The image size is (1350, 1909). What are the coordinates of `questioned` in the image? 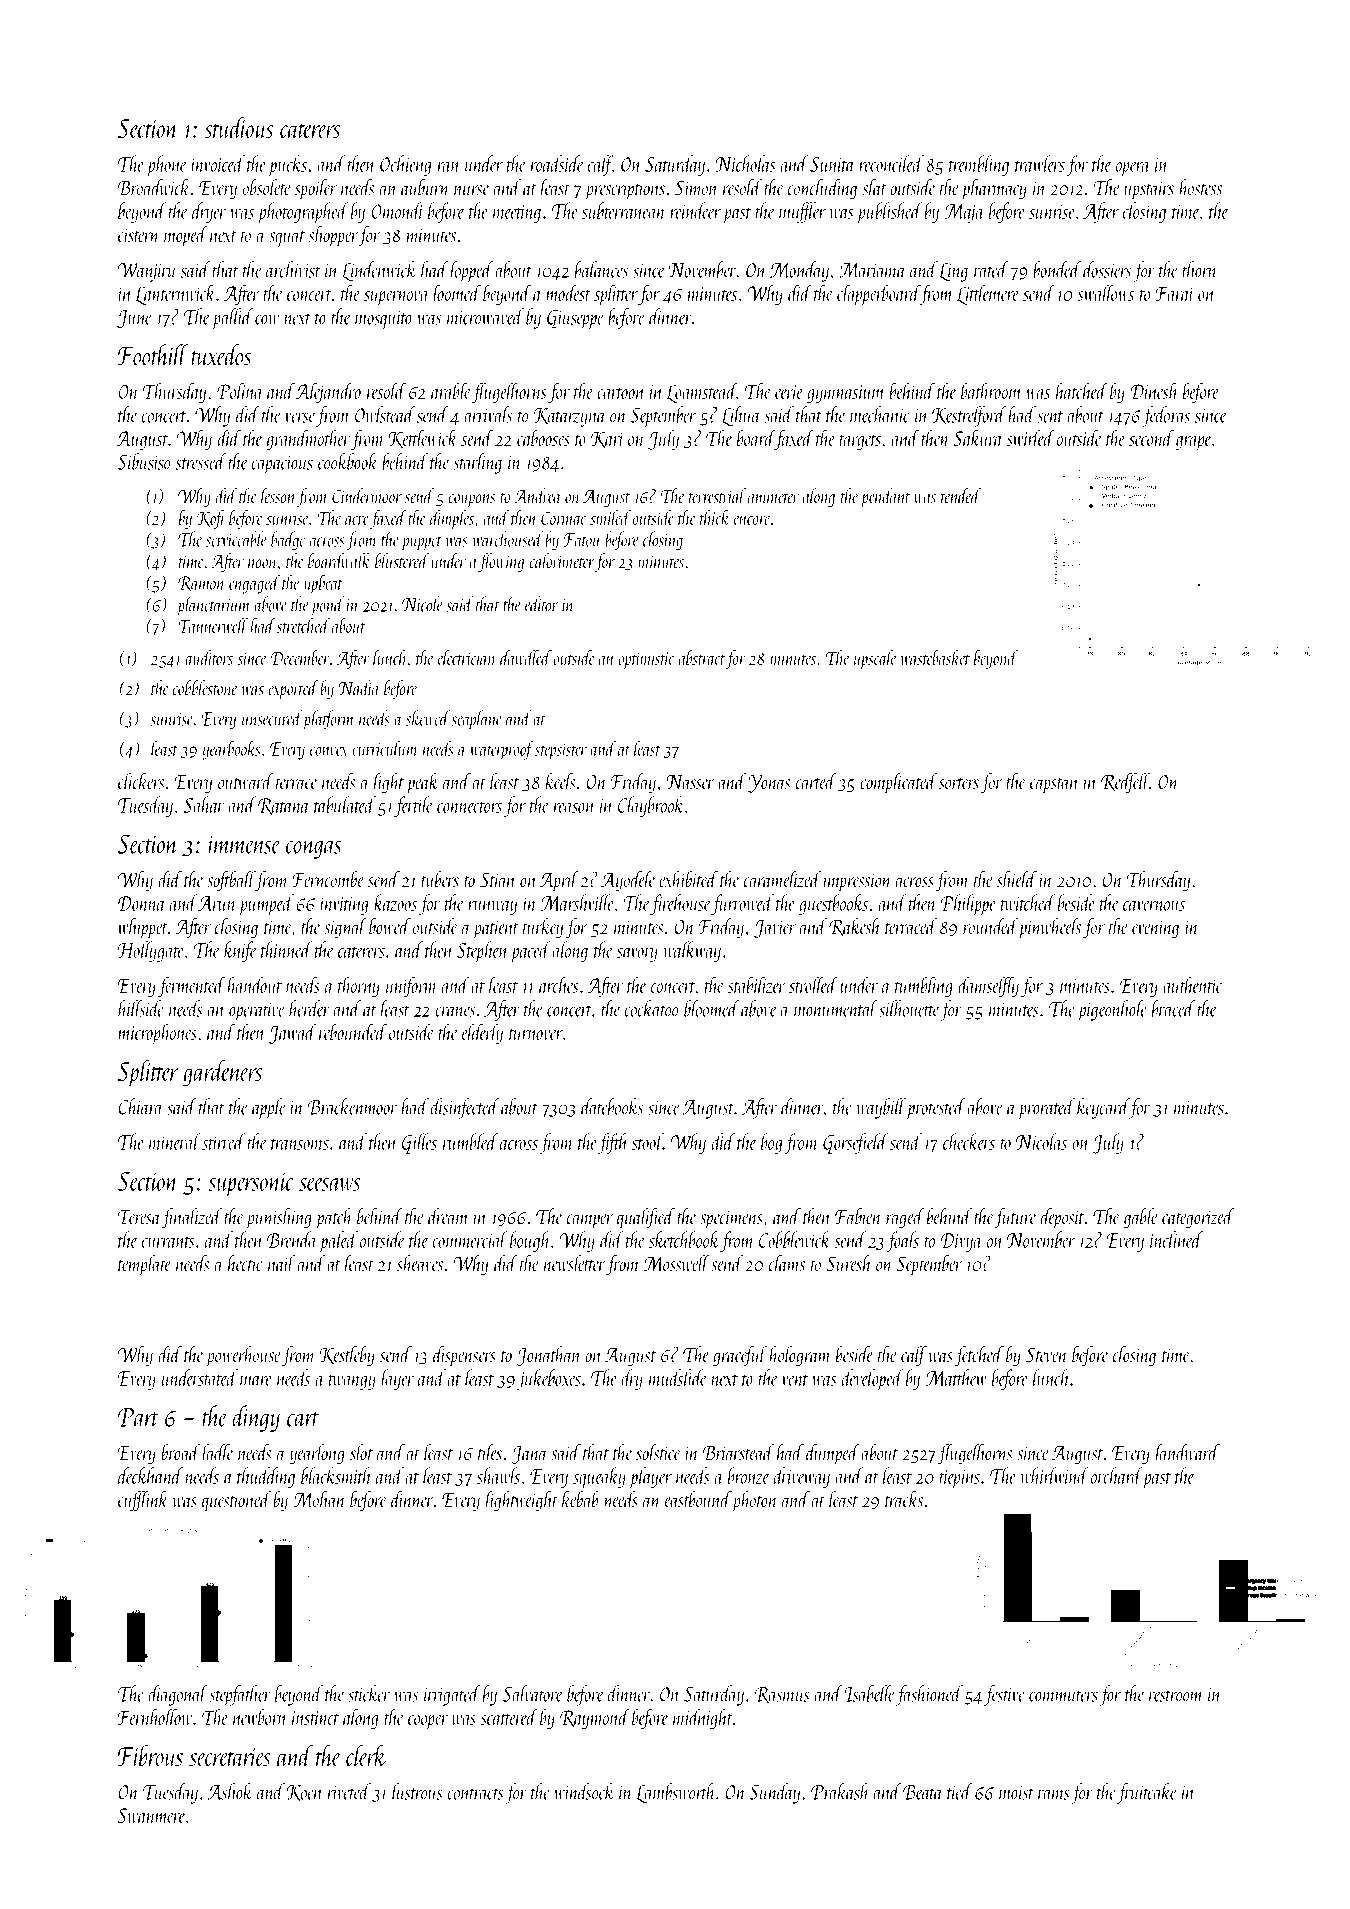 It's located at (236, 1501).
